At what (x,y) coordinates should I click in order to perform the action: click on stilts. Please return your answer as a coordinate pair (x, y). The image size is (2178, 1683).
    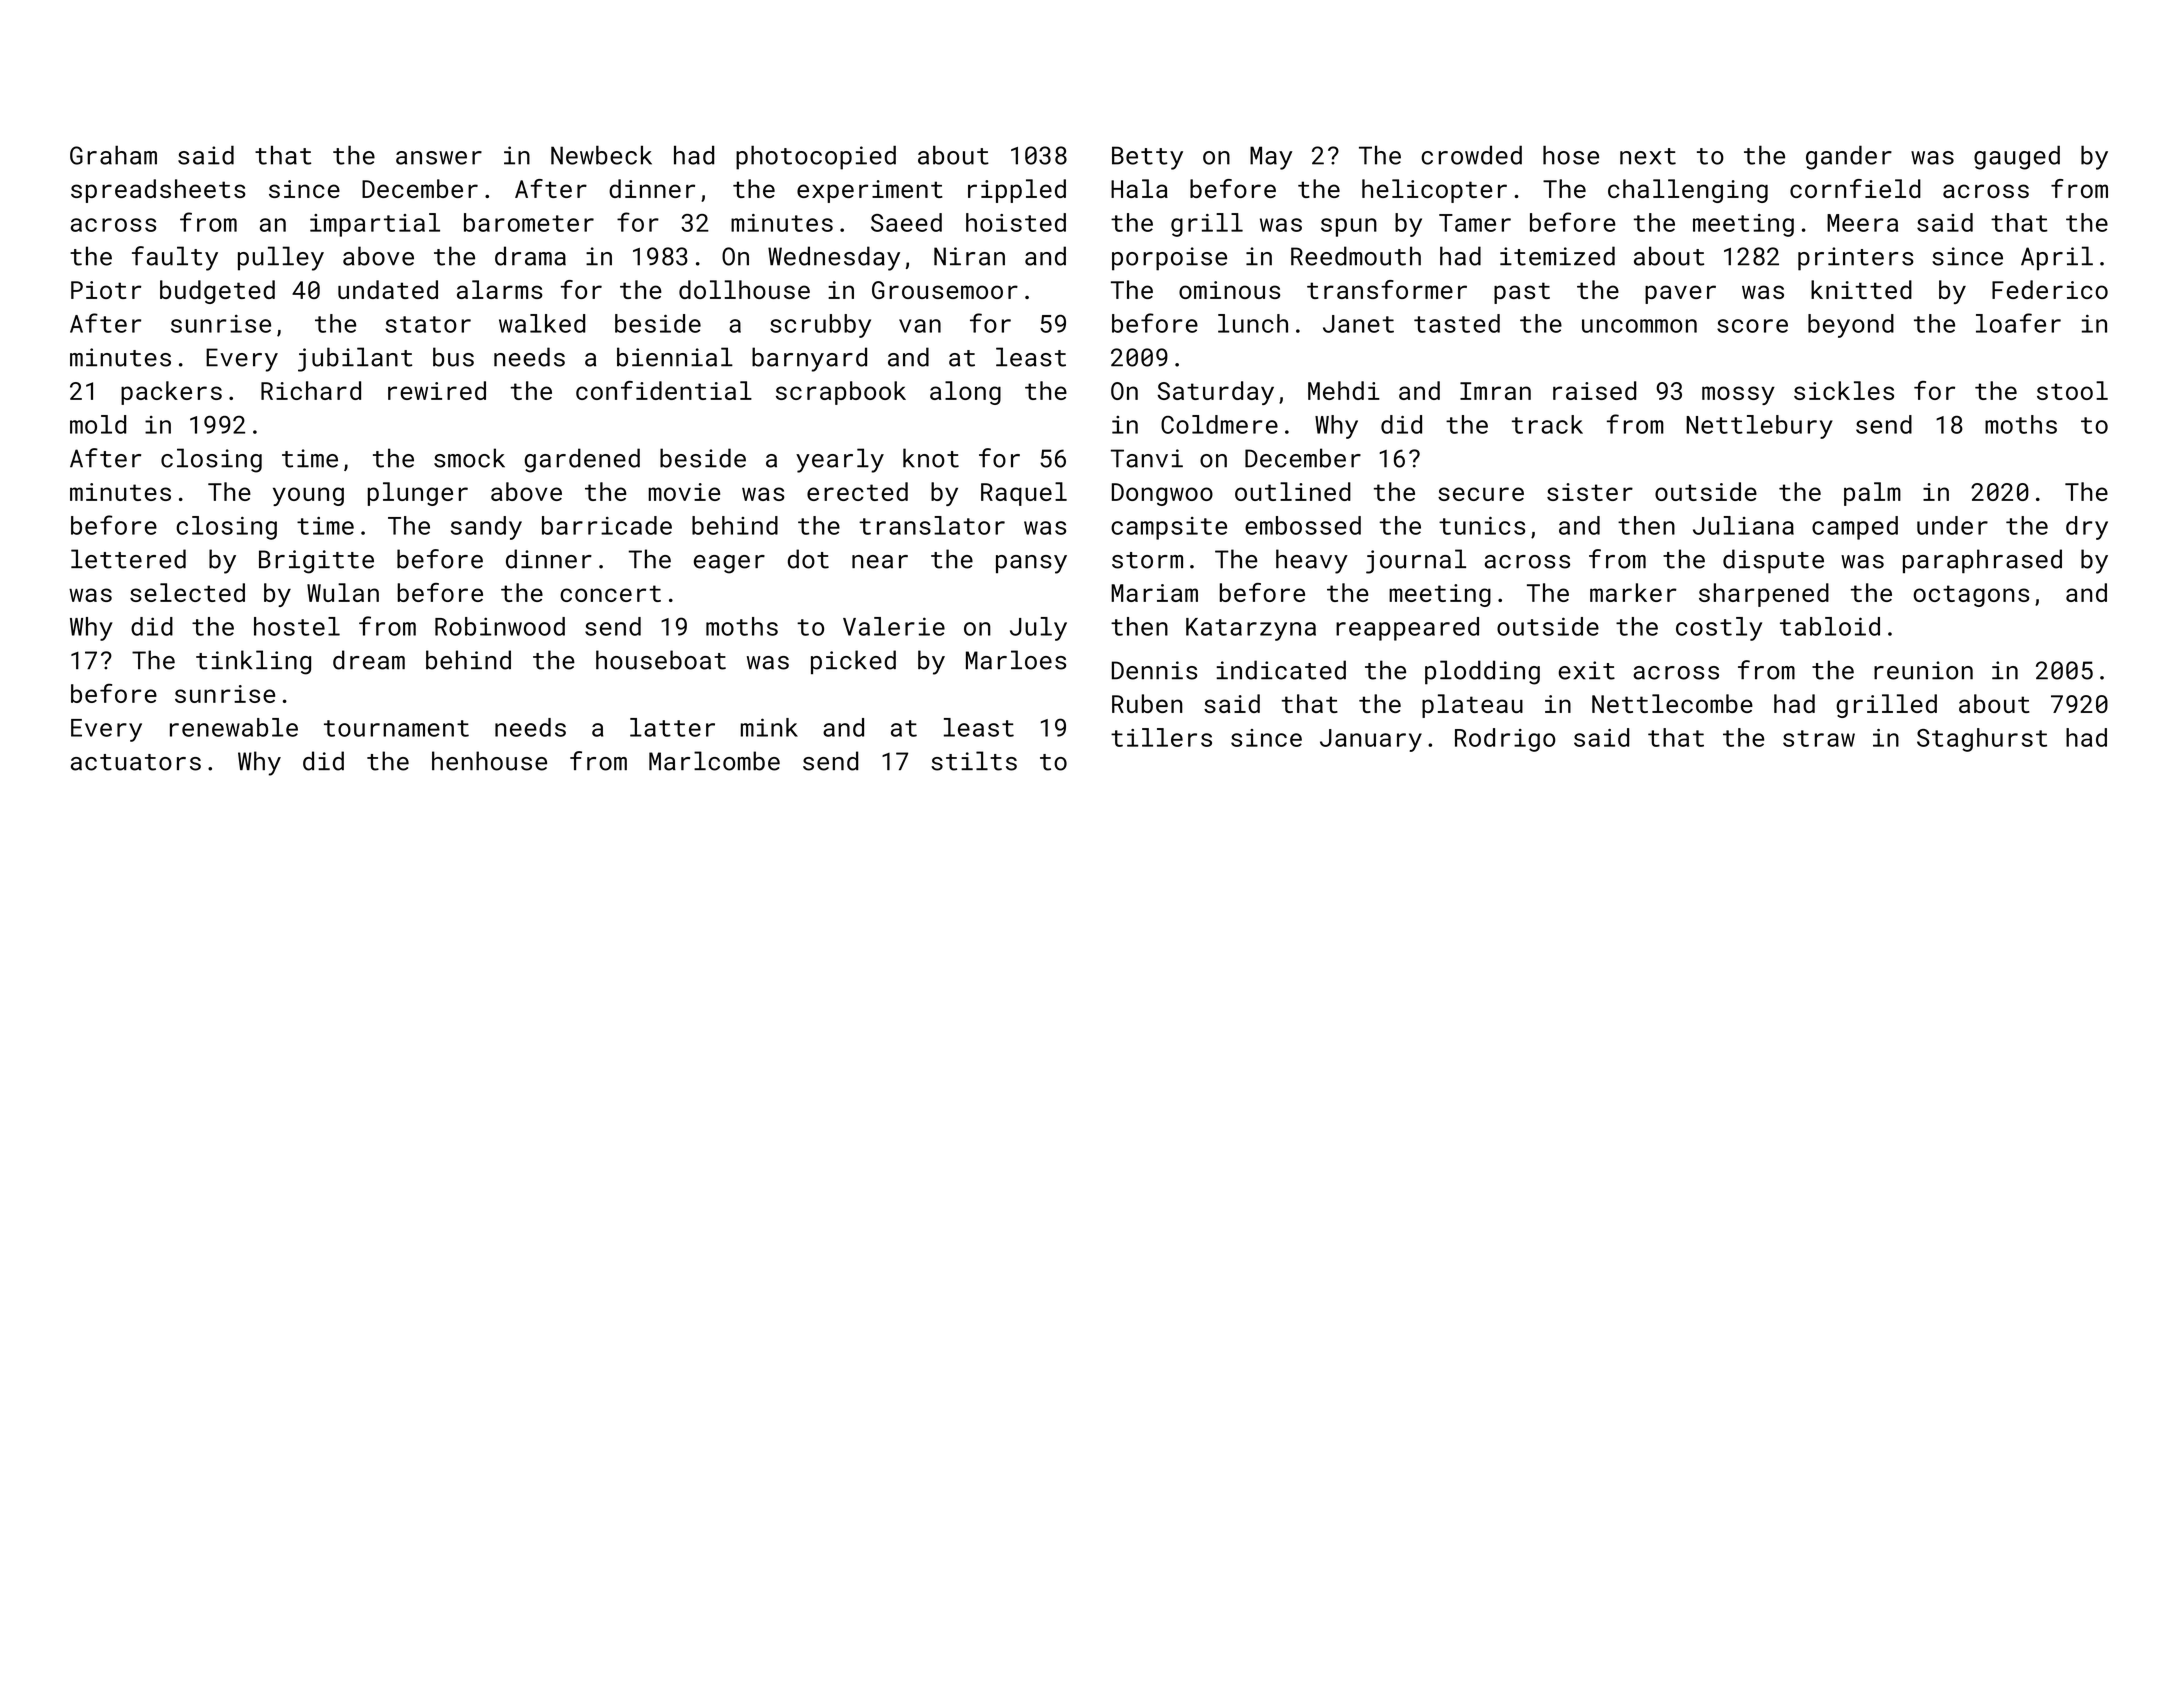
    Looking at the image, I should click on (974, 761).
